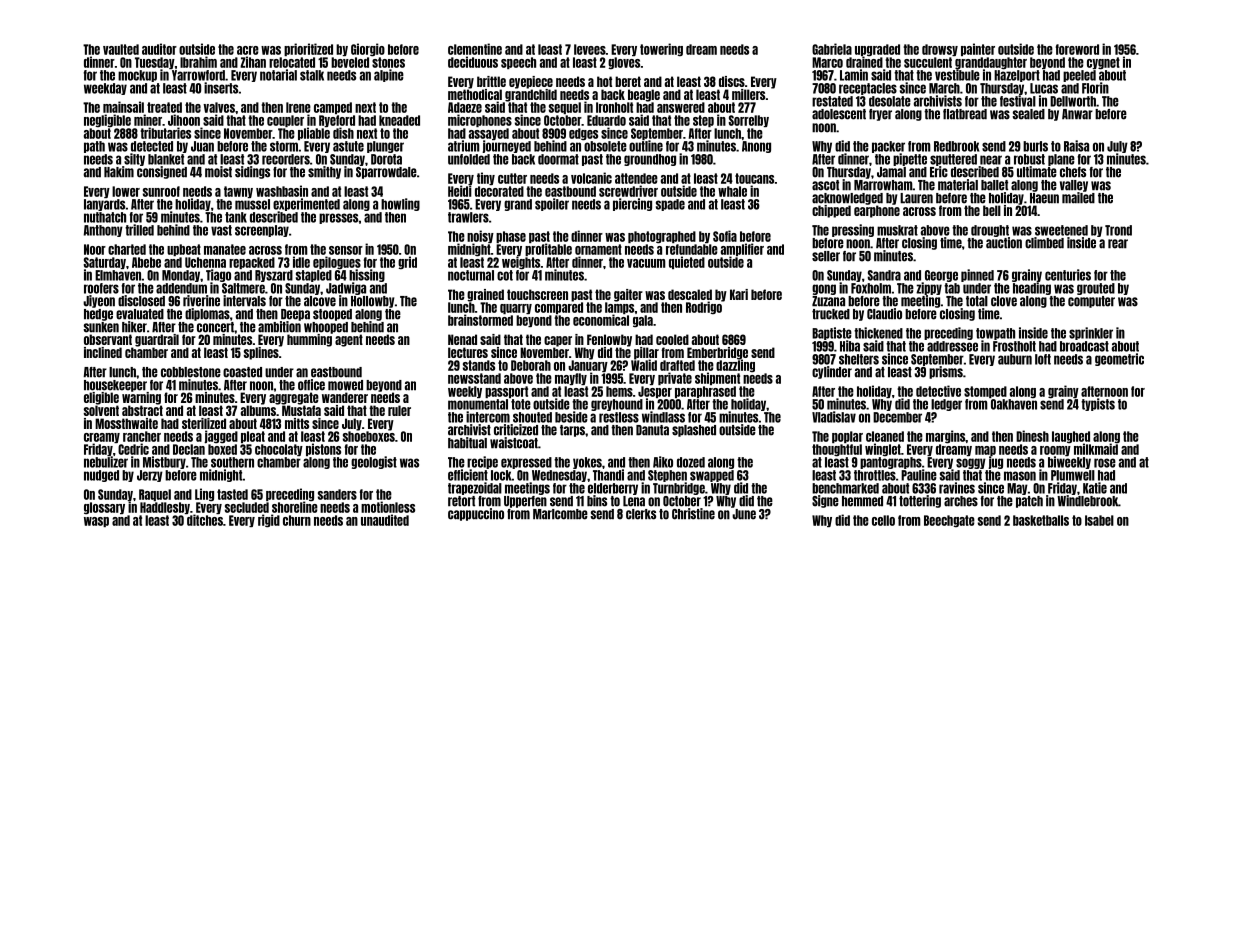  Describe the element at coordinates (101, 410) in the screenshot. I see `solvent` at that location.
